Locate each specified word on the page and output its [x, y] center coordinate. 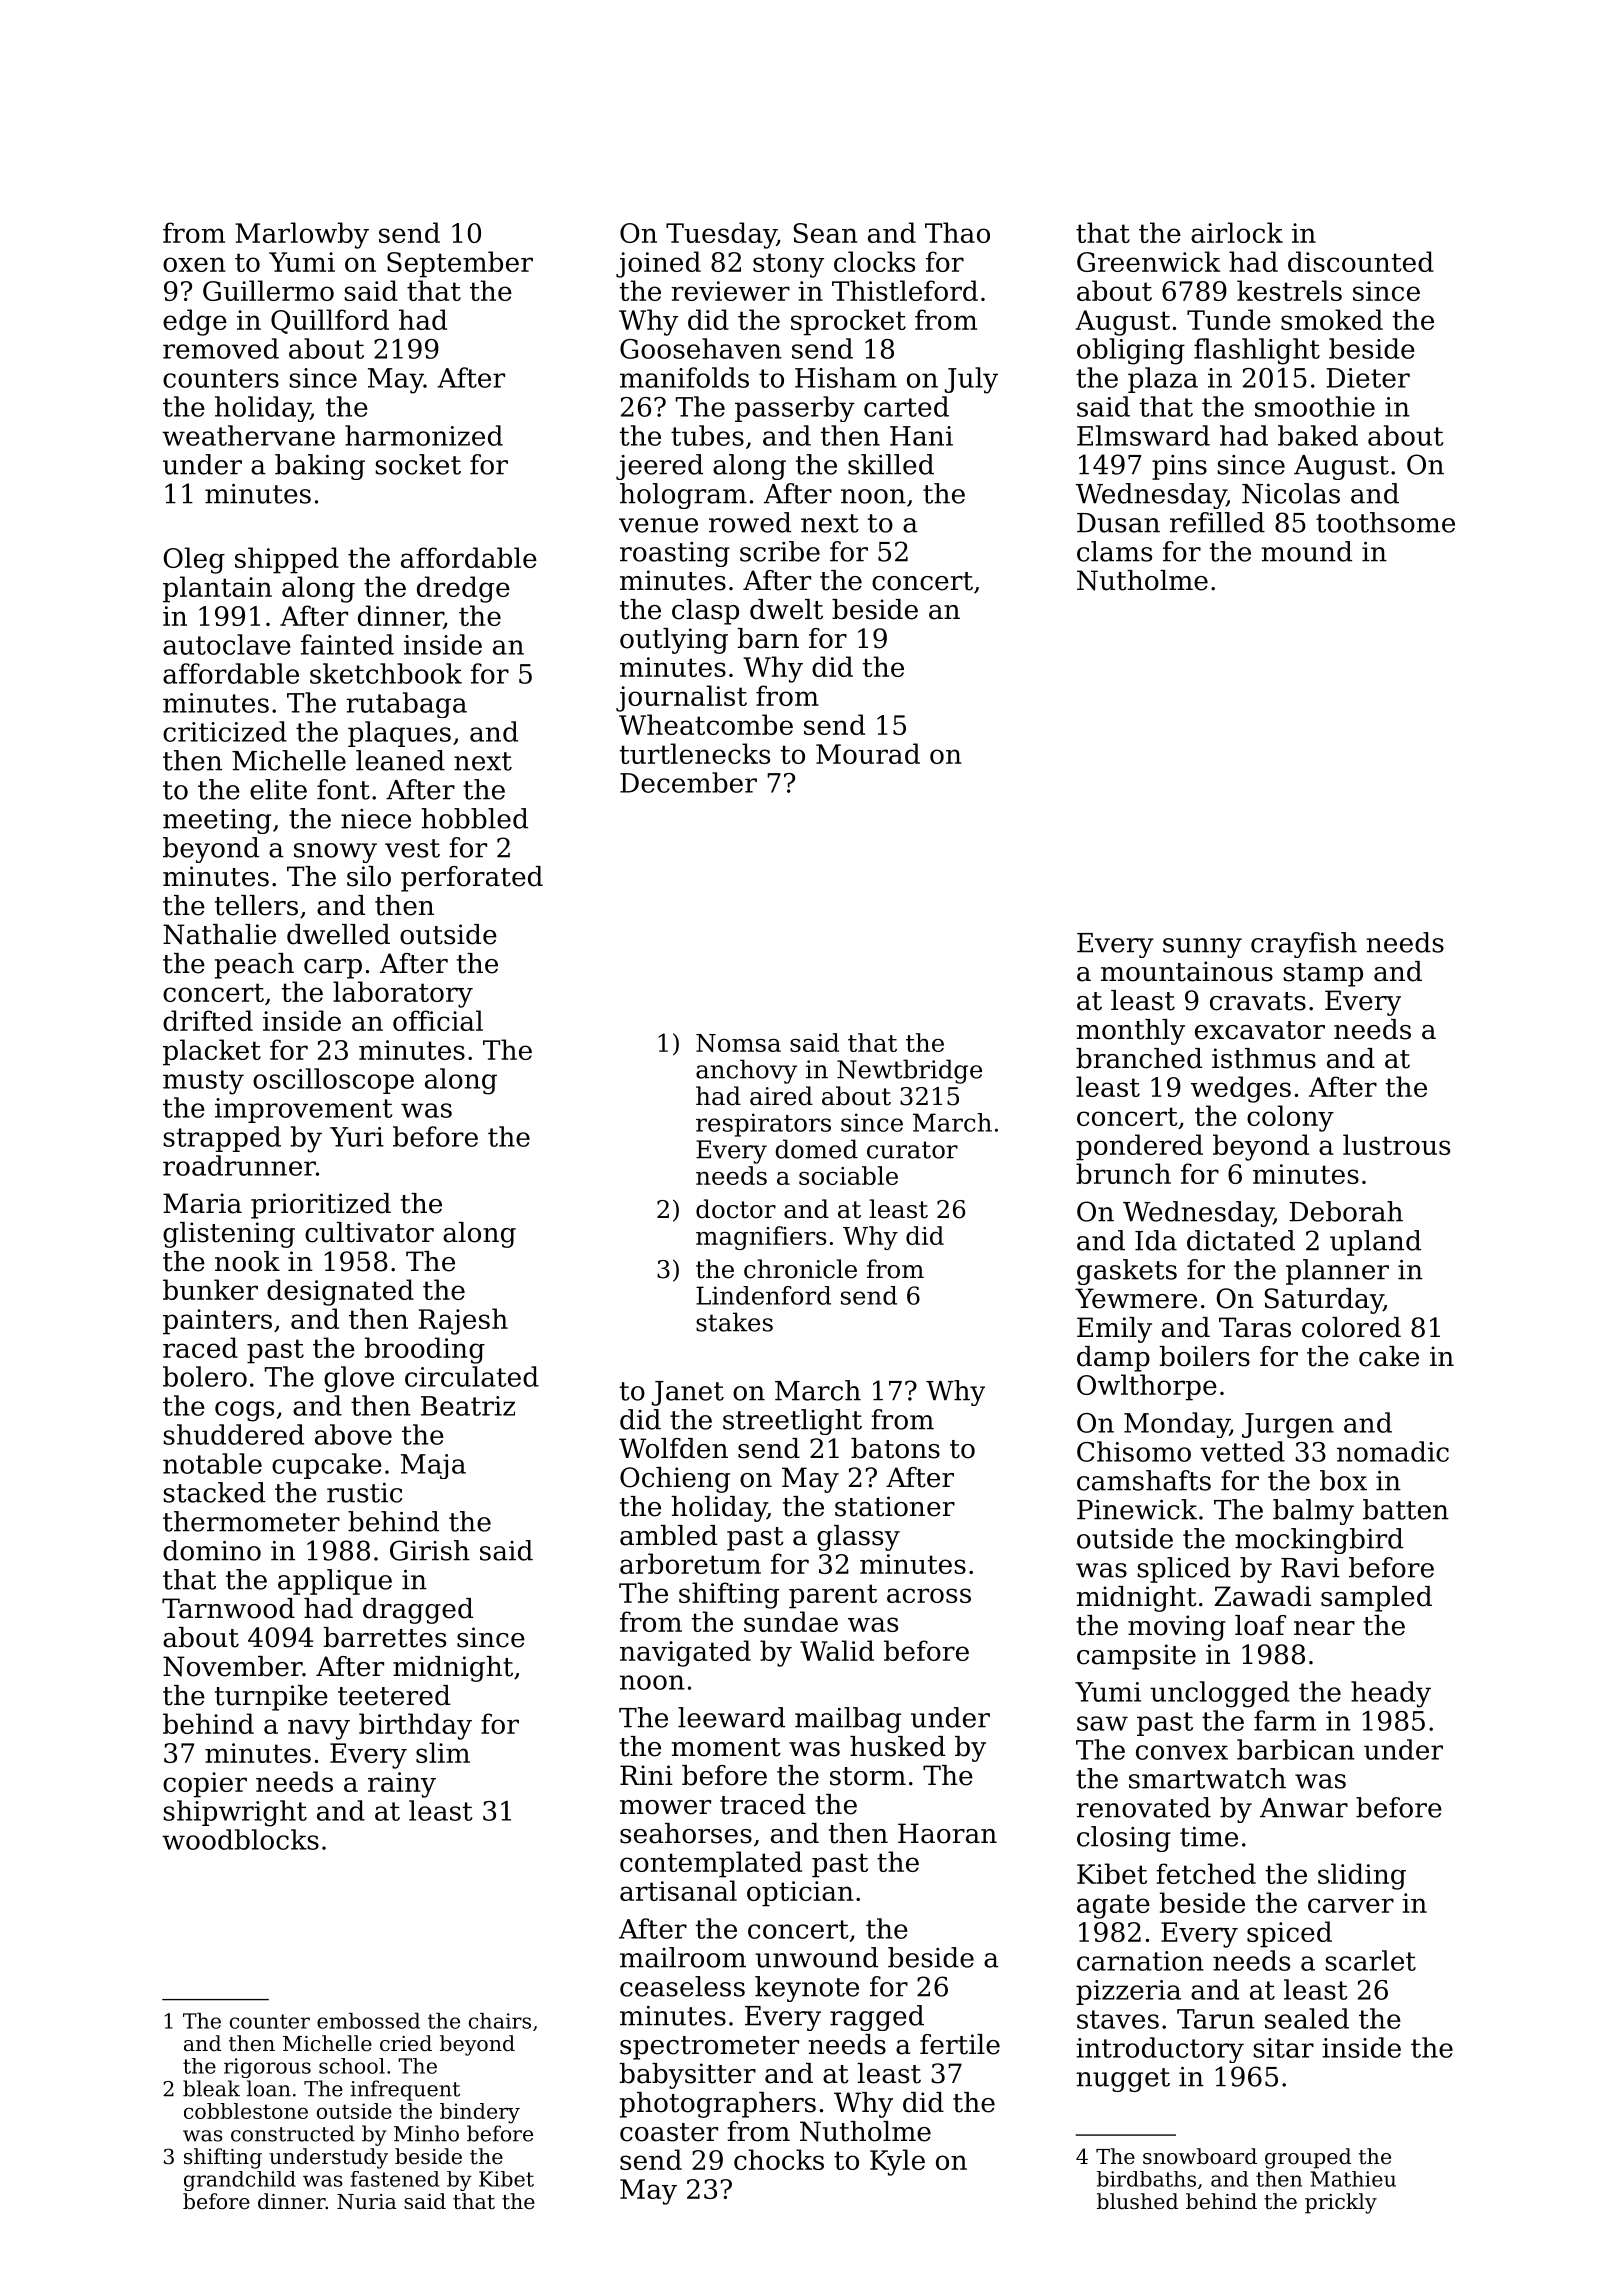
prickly [1341, 2203]
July [971, 380]
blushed [1137, 2201]
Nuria [367, 2202]
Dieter [1368, 378]
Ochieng [675, 1480]
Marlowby [302, 235]
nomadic [1393, 1451]
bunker [210, 1289]
